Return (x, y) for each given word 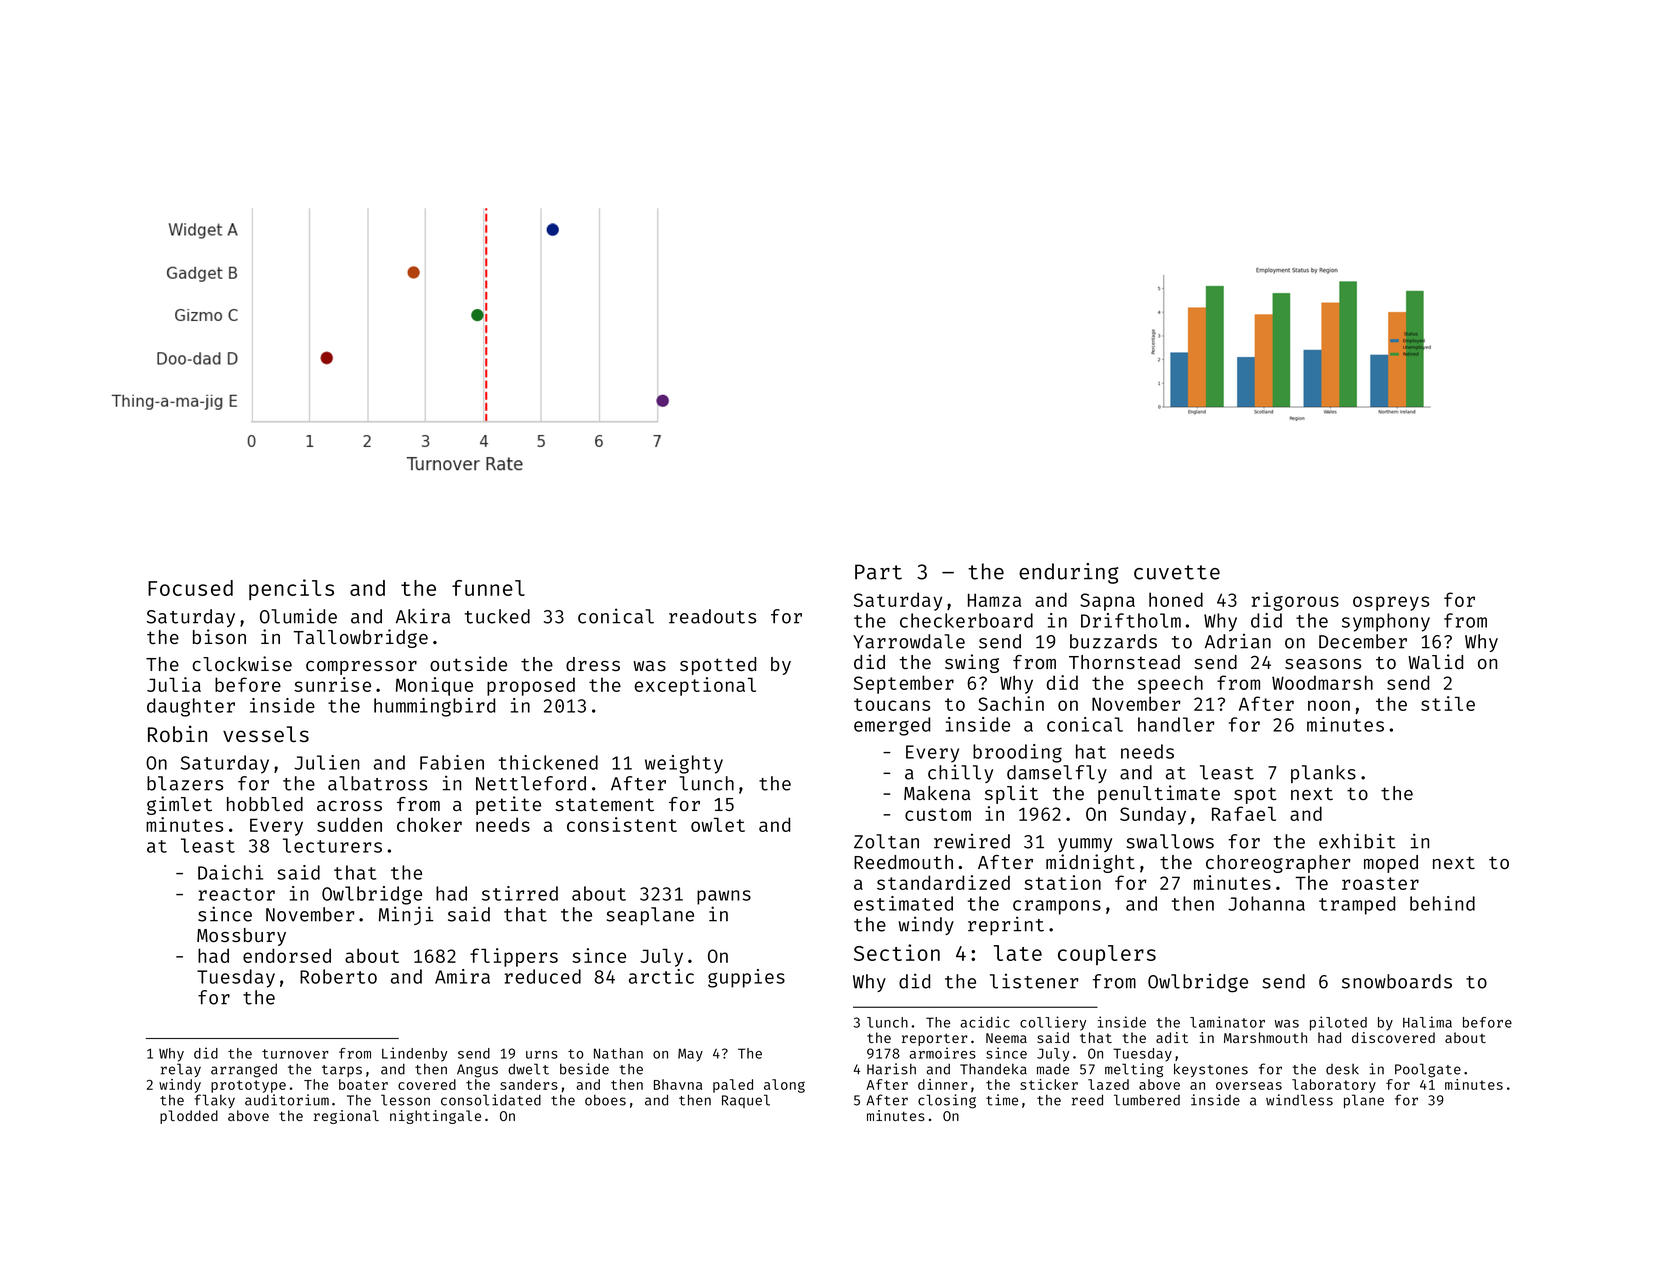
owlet (718, 825)
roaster (1380, 883)
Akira (423, 616)
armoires (942, 1053)
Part (878, 572)
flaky (214, 1101)
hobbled (265, 804)
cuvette (1177, 572)
